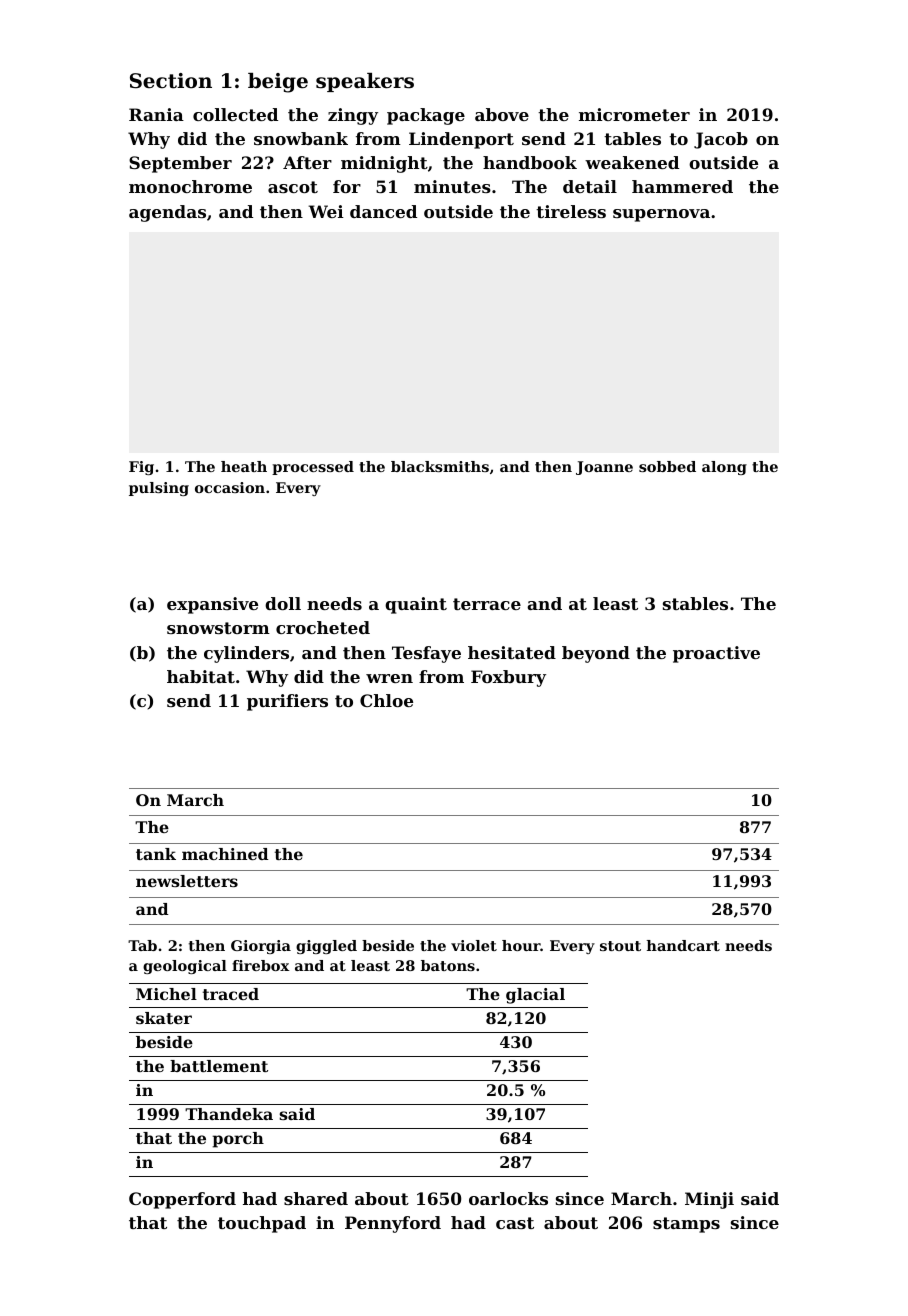 This page has width=908, height=1316. I want to click on beyond, so click(596, 654).
